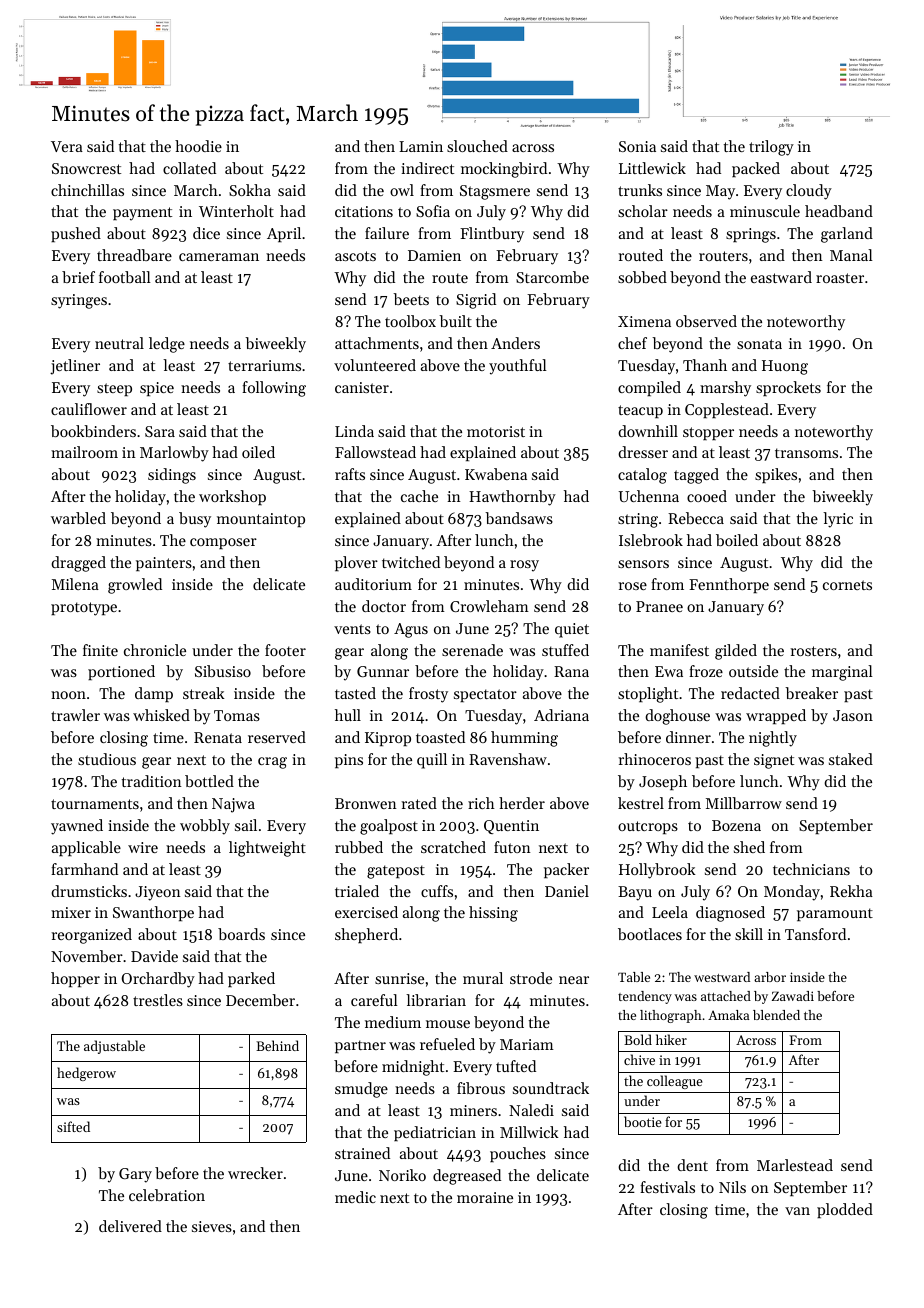 This screenshot has width=924, height=1308. Describe the element at coordinates (130, 1226) in the screenshot. I see `delivered` at that location.
